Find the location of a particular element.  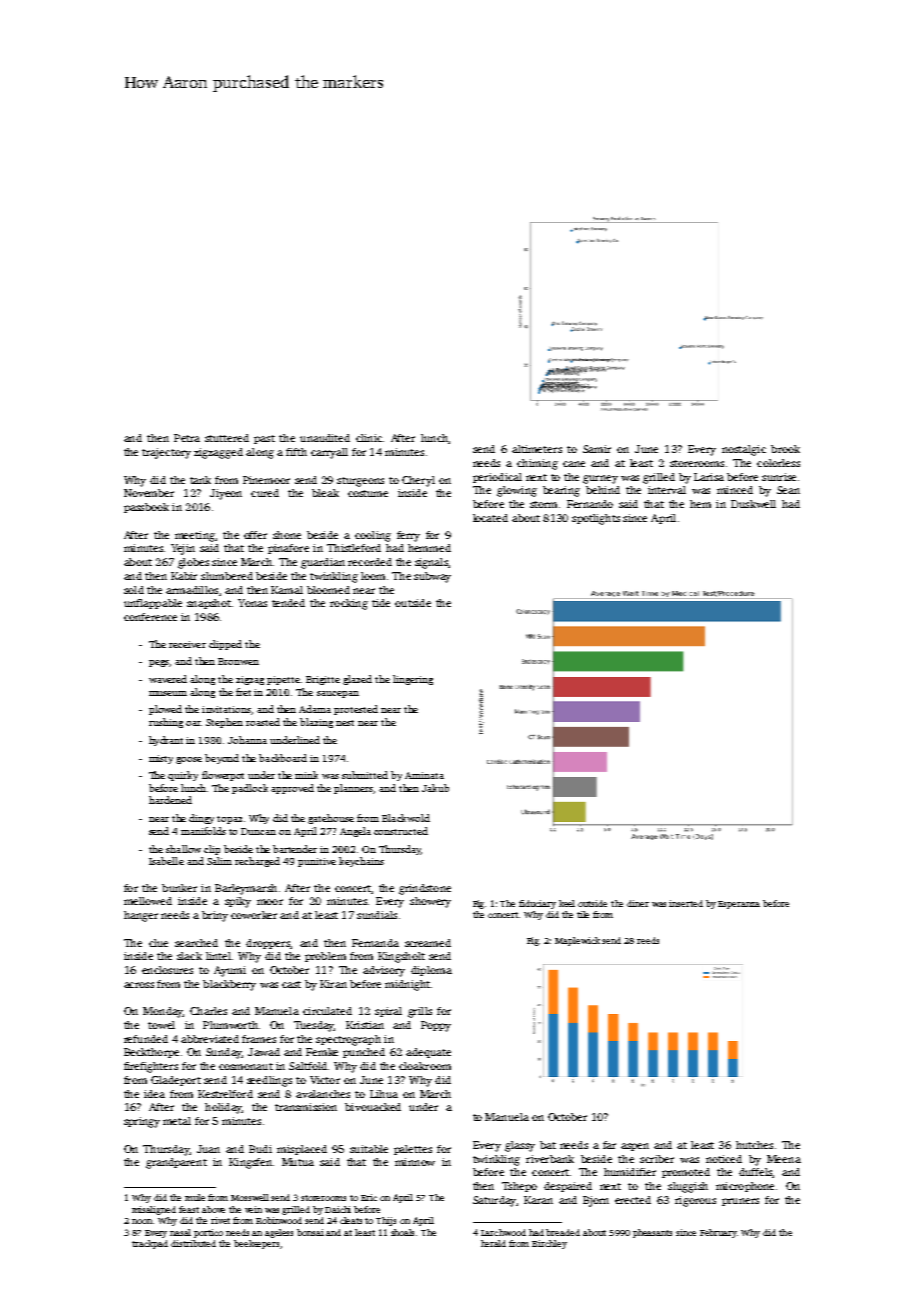

Duskwell is located at coordinates (753, 504).
